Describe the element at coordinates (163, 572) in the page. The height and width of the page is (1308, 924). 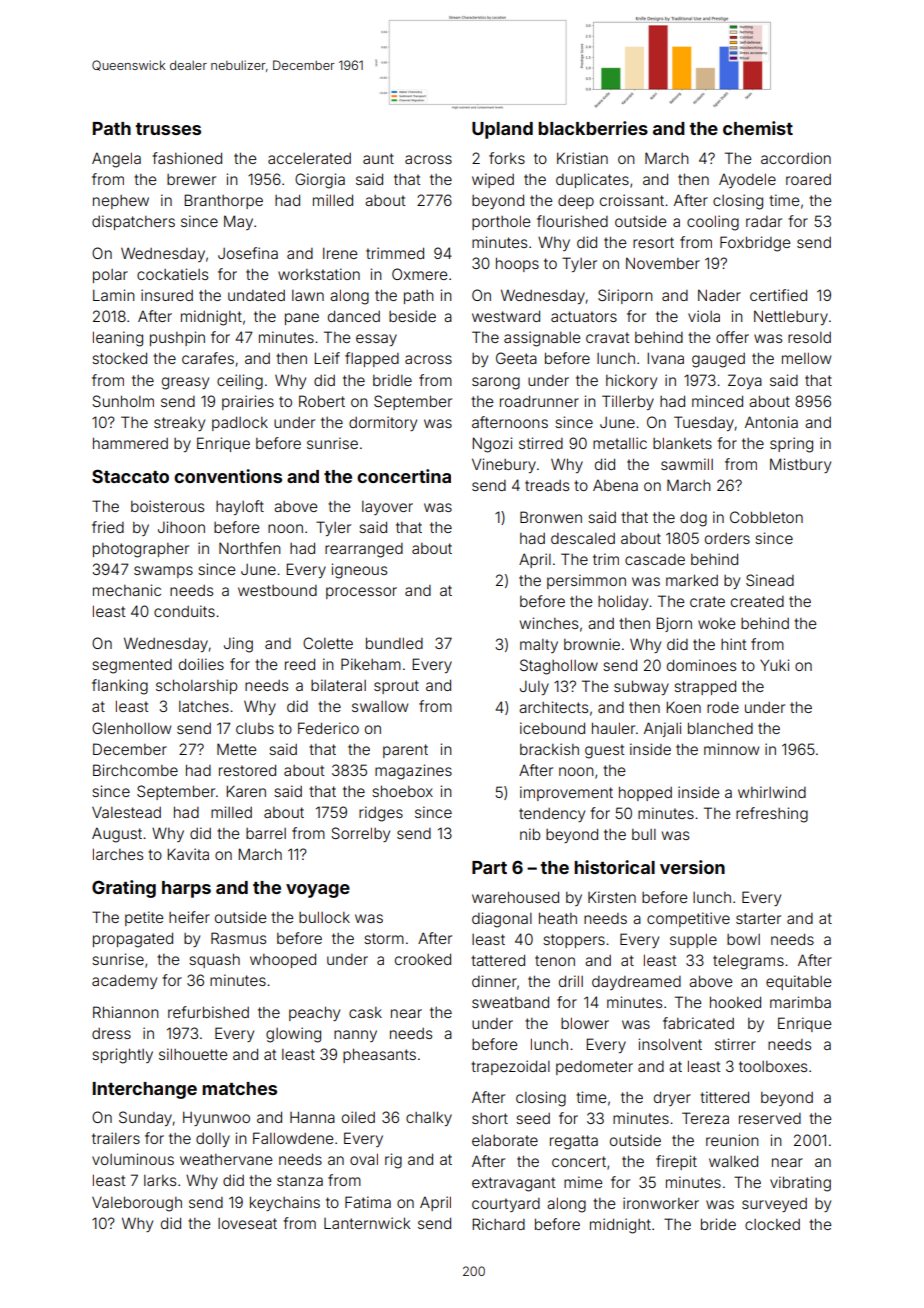
I see `swamps` at that location.
